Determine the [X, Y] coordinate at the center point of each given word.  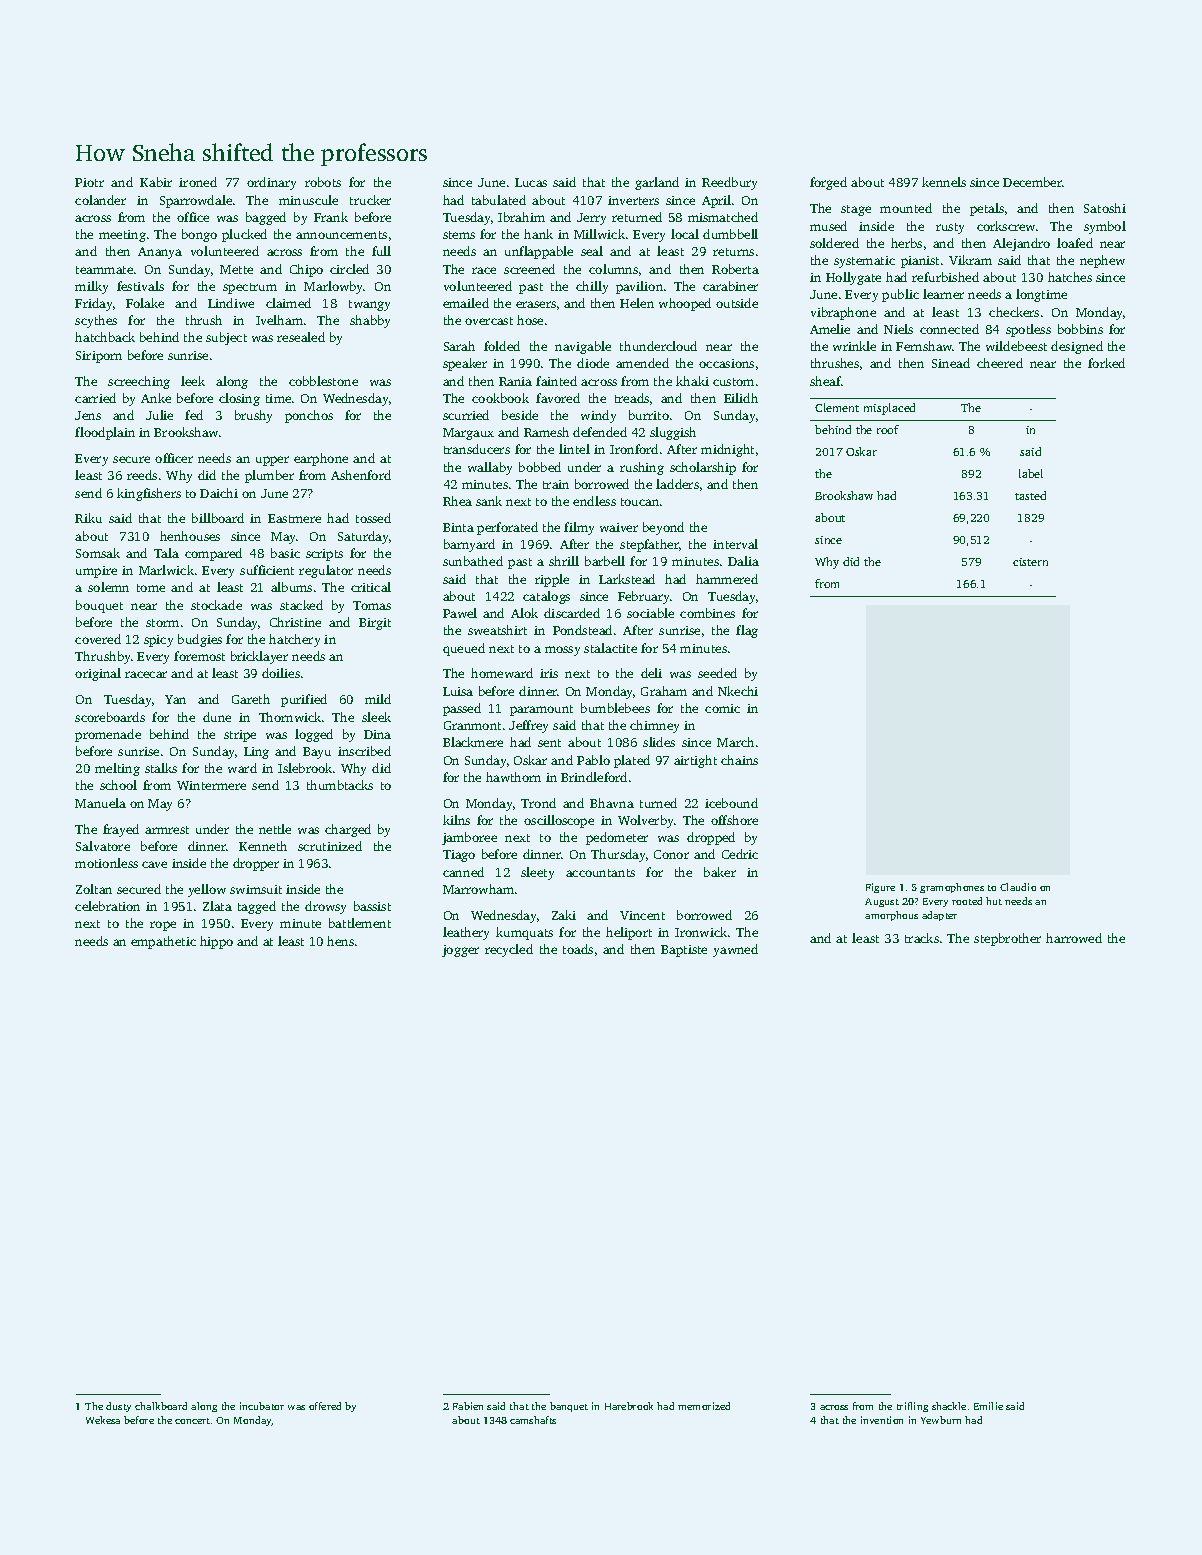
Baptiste [684, 951]
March [735, 742]
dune [217, 717]
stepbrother [1007, 939]
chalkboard [161, 1406]
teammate [104, 270]
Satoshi [1105, 208]
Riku [88, 518]
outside [737, 303]
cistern [1030, 562]
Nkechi [738, 691]
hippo [216, 942]
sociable [650, 613]
